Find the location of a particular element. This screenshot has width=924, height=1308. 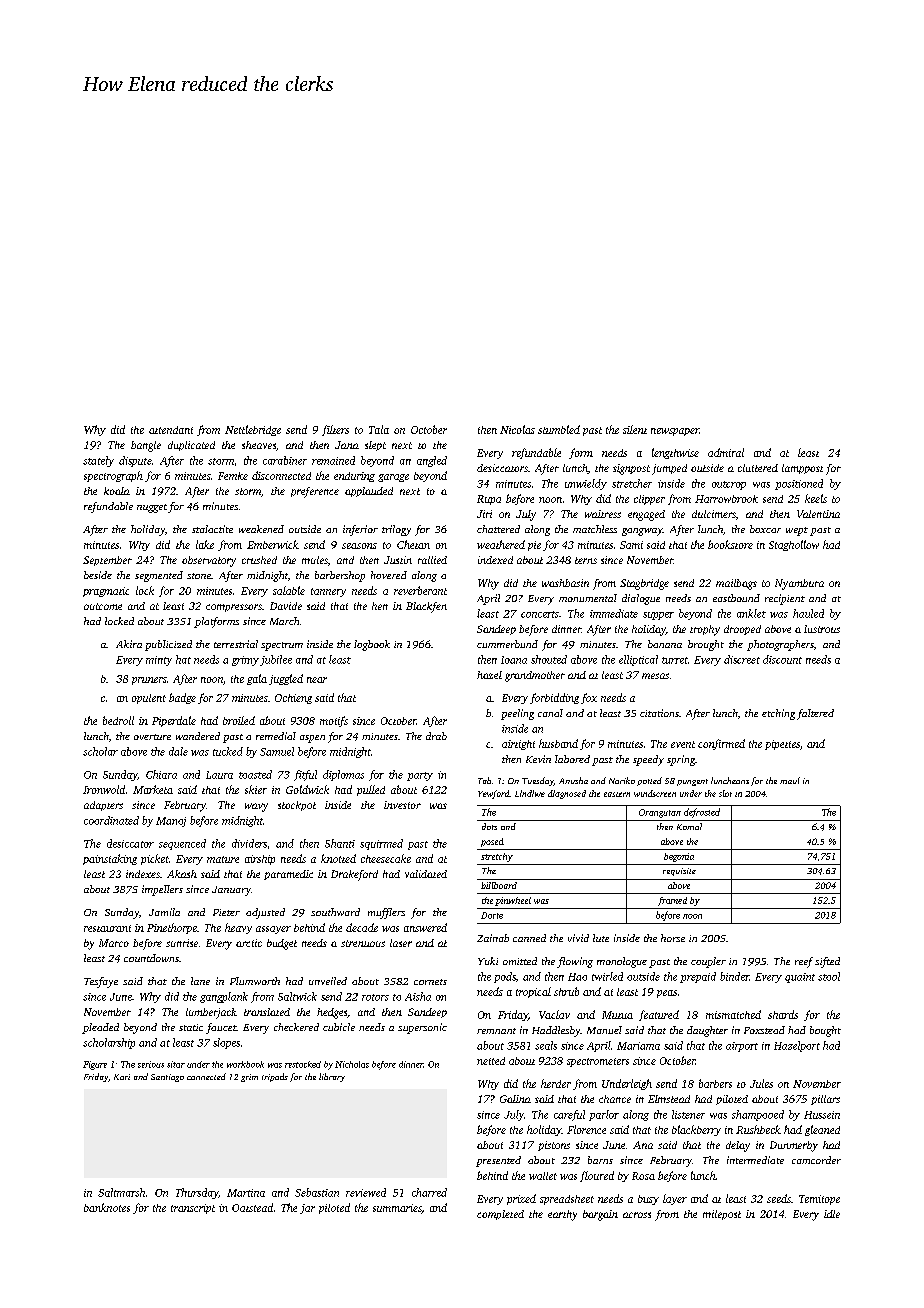

reef is located at coordinates (804, 962).
